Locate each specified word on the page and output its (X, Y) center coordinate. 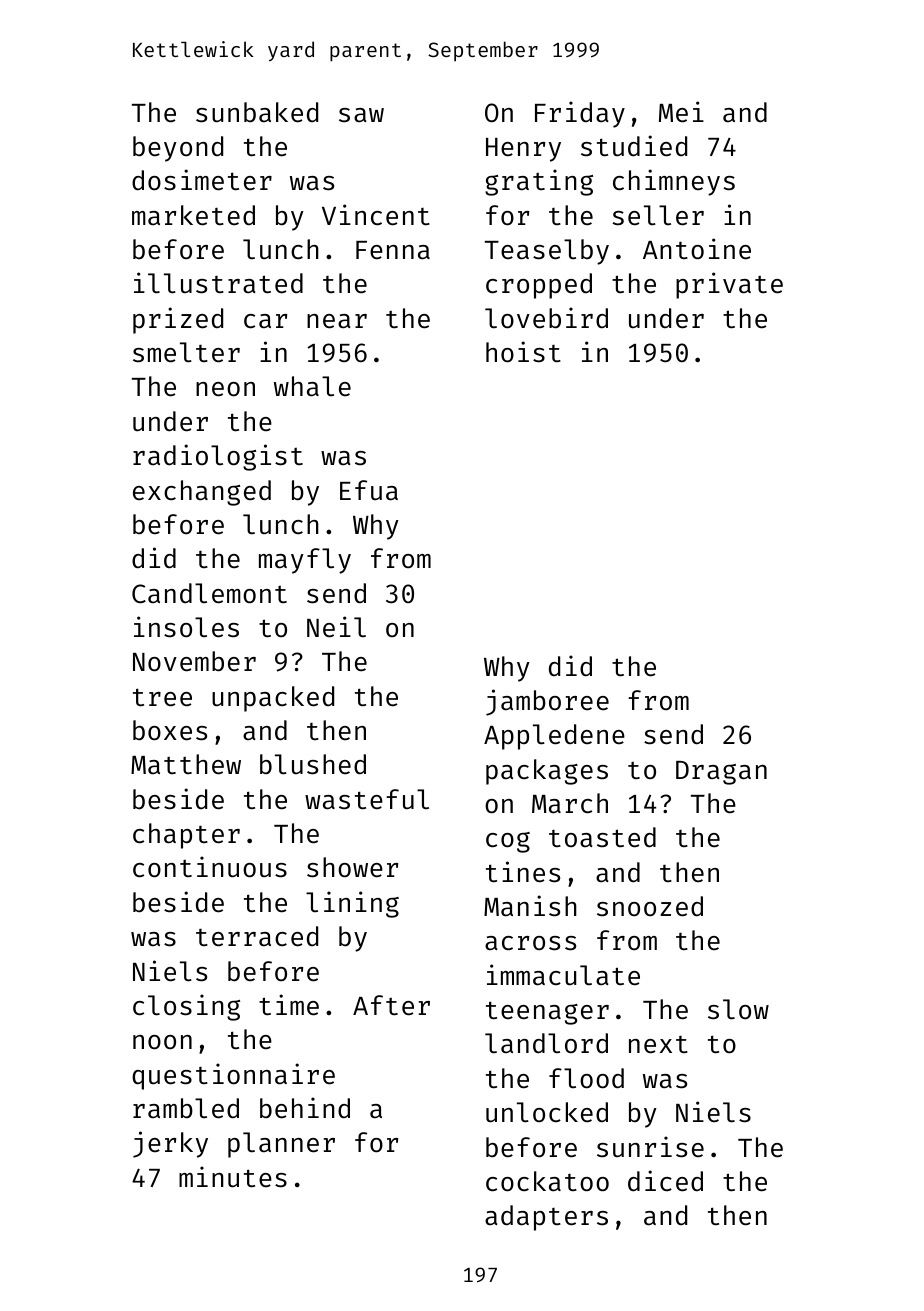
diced (665, 1181)
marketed (193, 215)
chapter (186, 836)
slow (738, 1009)
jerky (170, 1144)
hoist (523, 352)
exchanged (202, 493)
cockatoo (547, 1181)
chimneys (674, 182)
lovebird (546, 318)
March (570, 803)
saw (361, 115)
